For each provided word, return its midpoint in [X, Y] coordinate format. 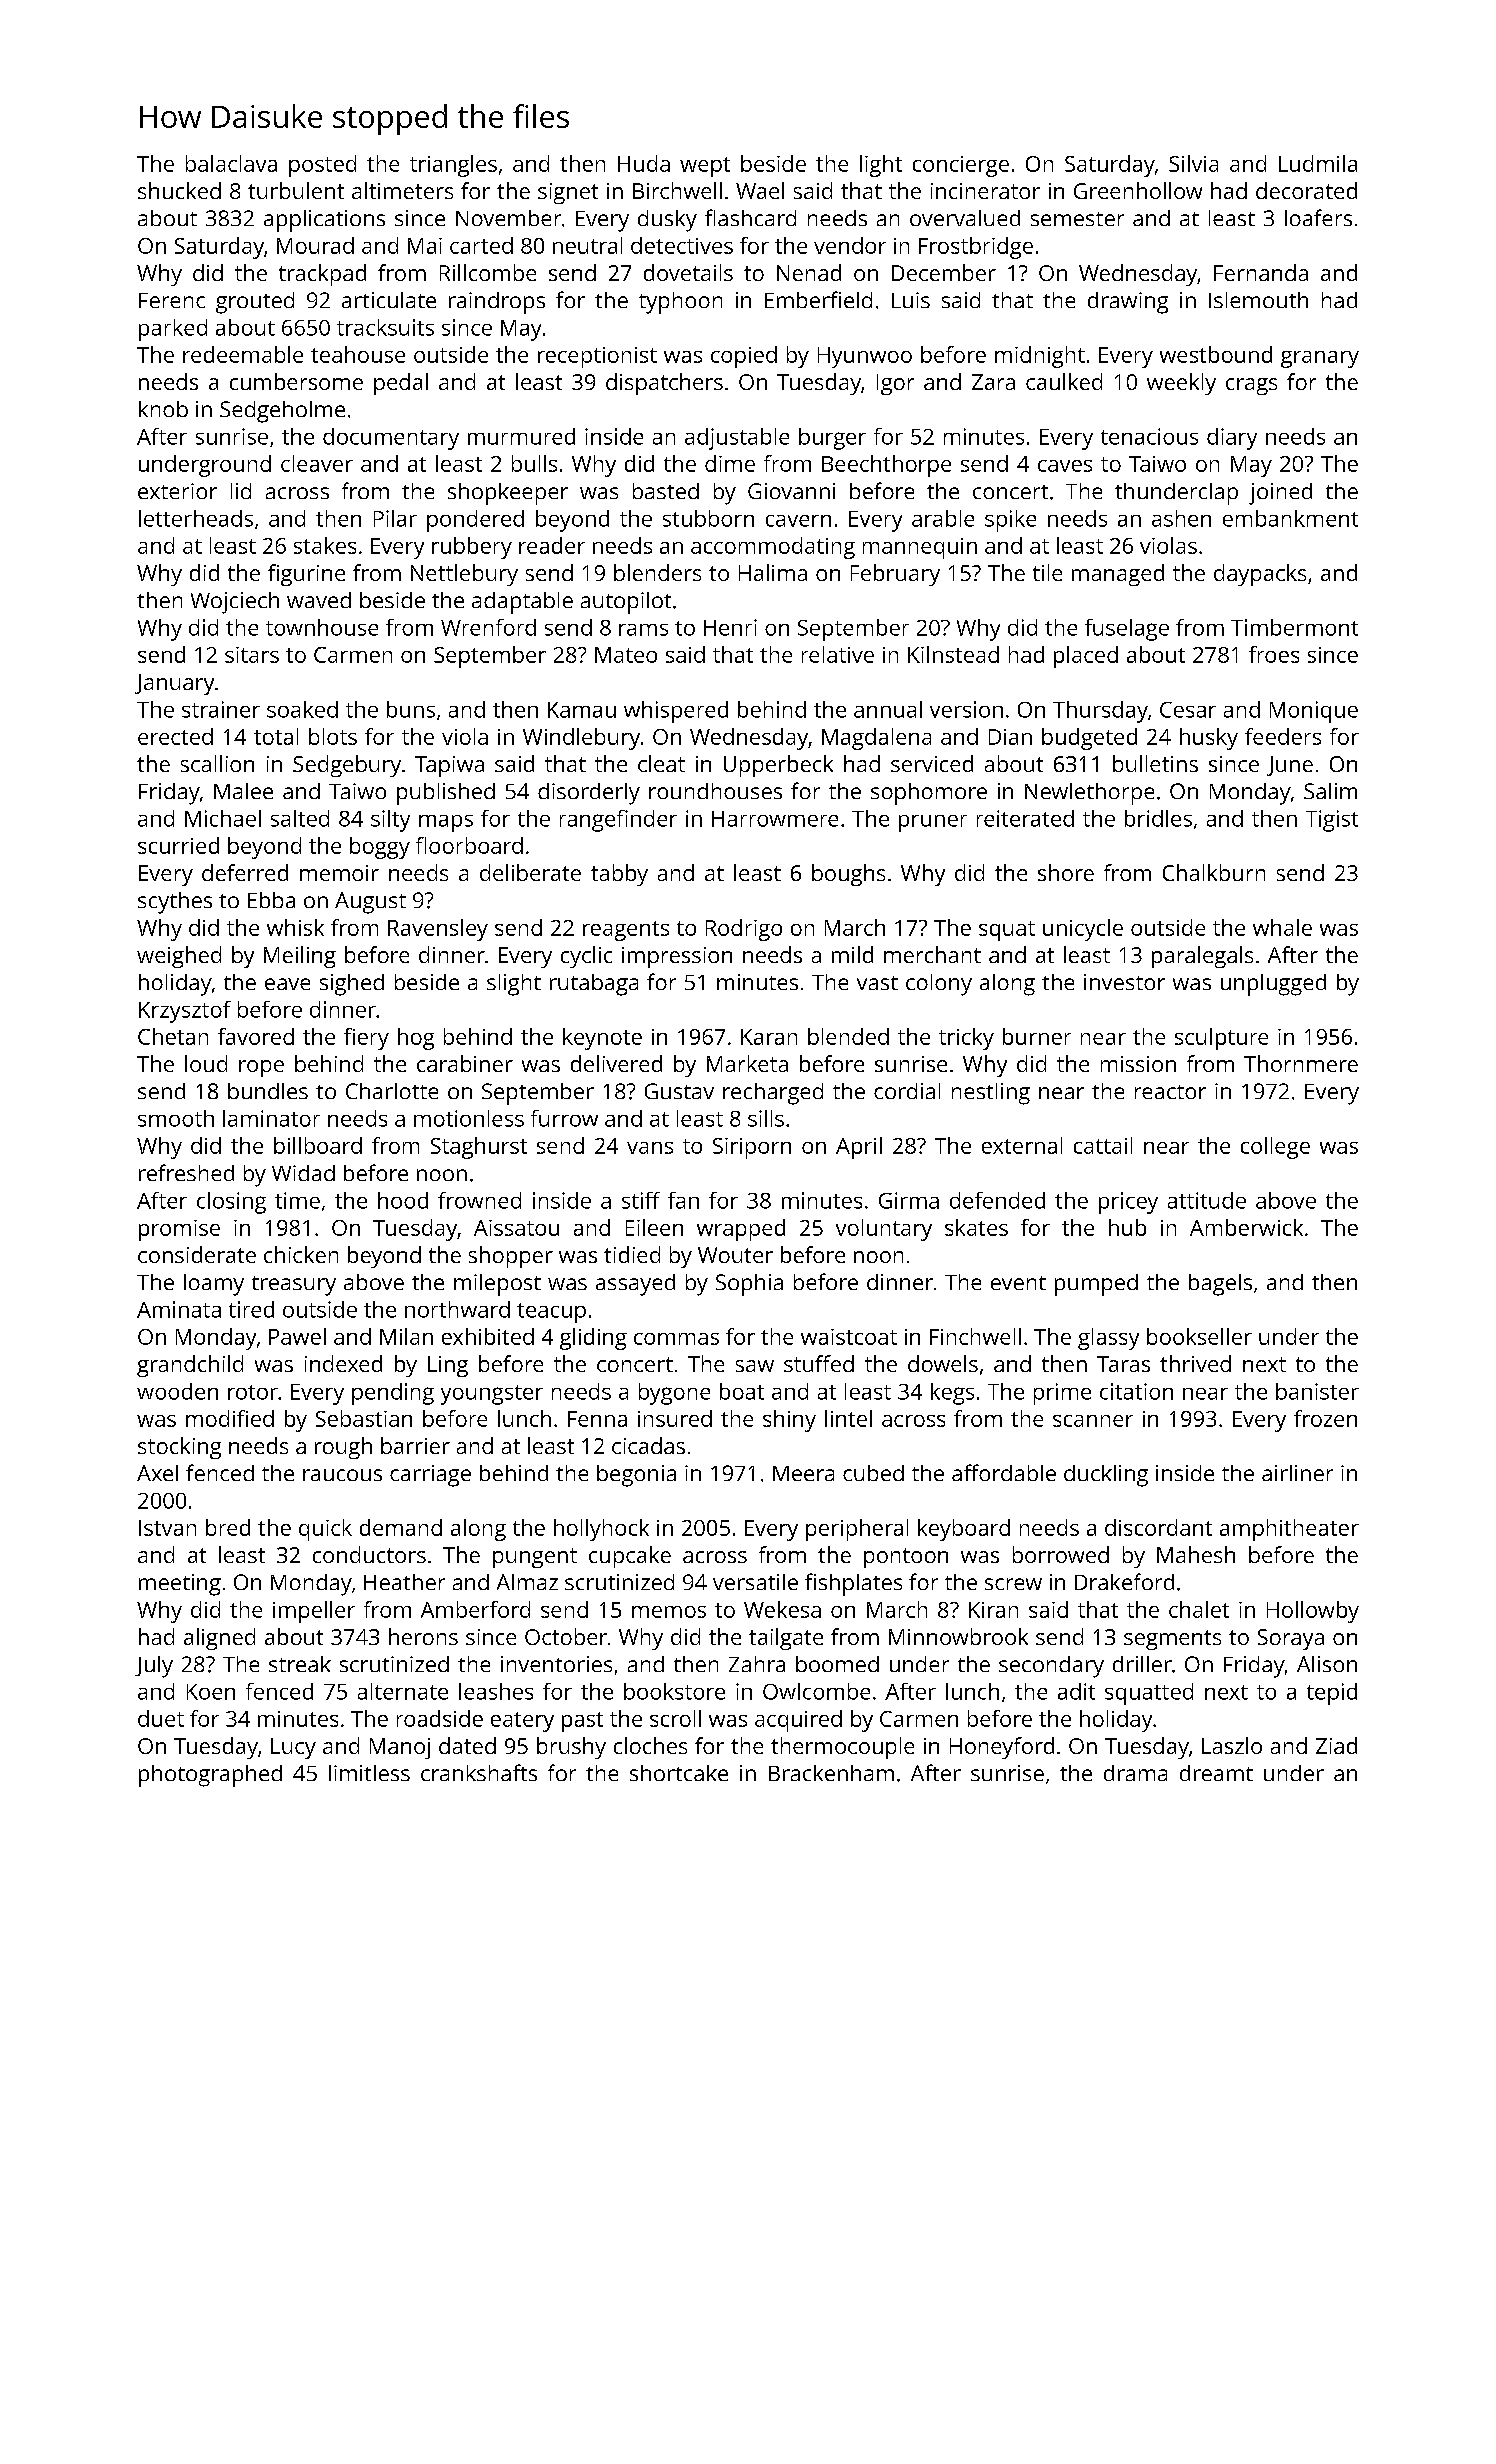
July [154, 1667]
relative [838, 654]
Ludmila [1318, 163]
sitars [252, 655]
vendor [850, 245]
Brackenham [831, 1773]
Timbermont [1294, 627]
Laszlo [1232, 1745]
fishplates [853, 1584]
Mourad [315, 245]
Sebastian [364, 1418]
